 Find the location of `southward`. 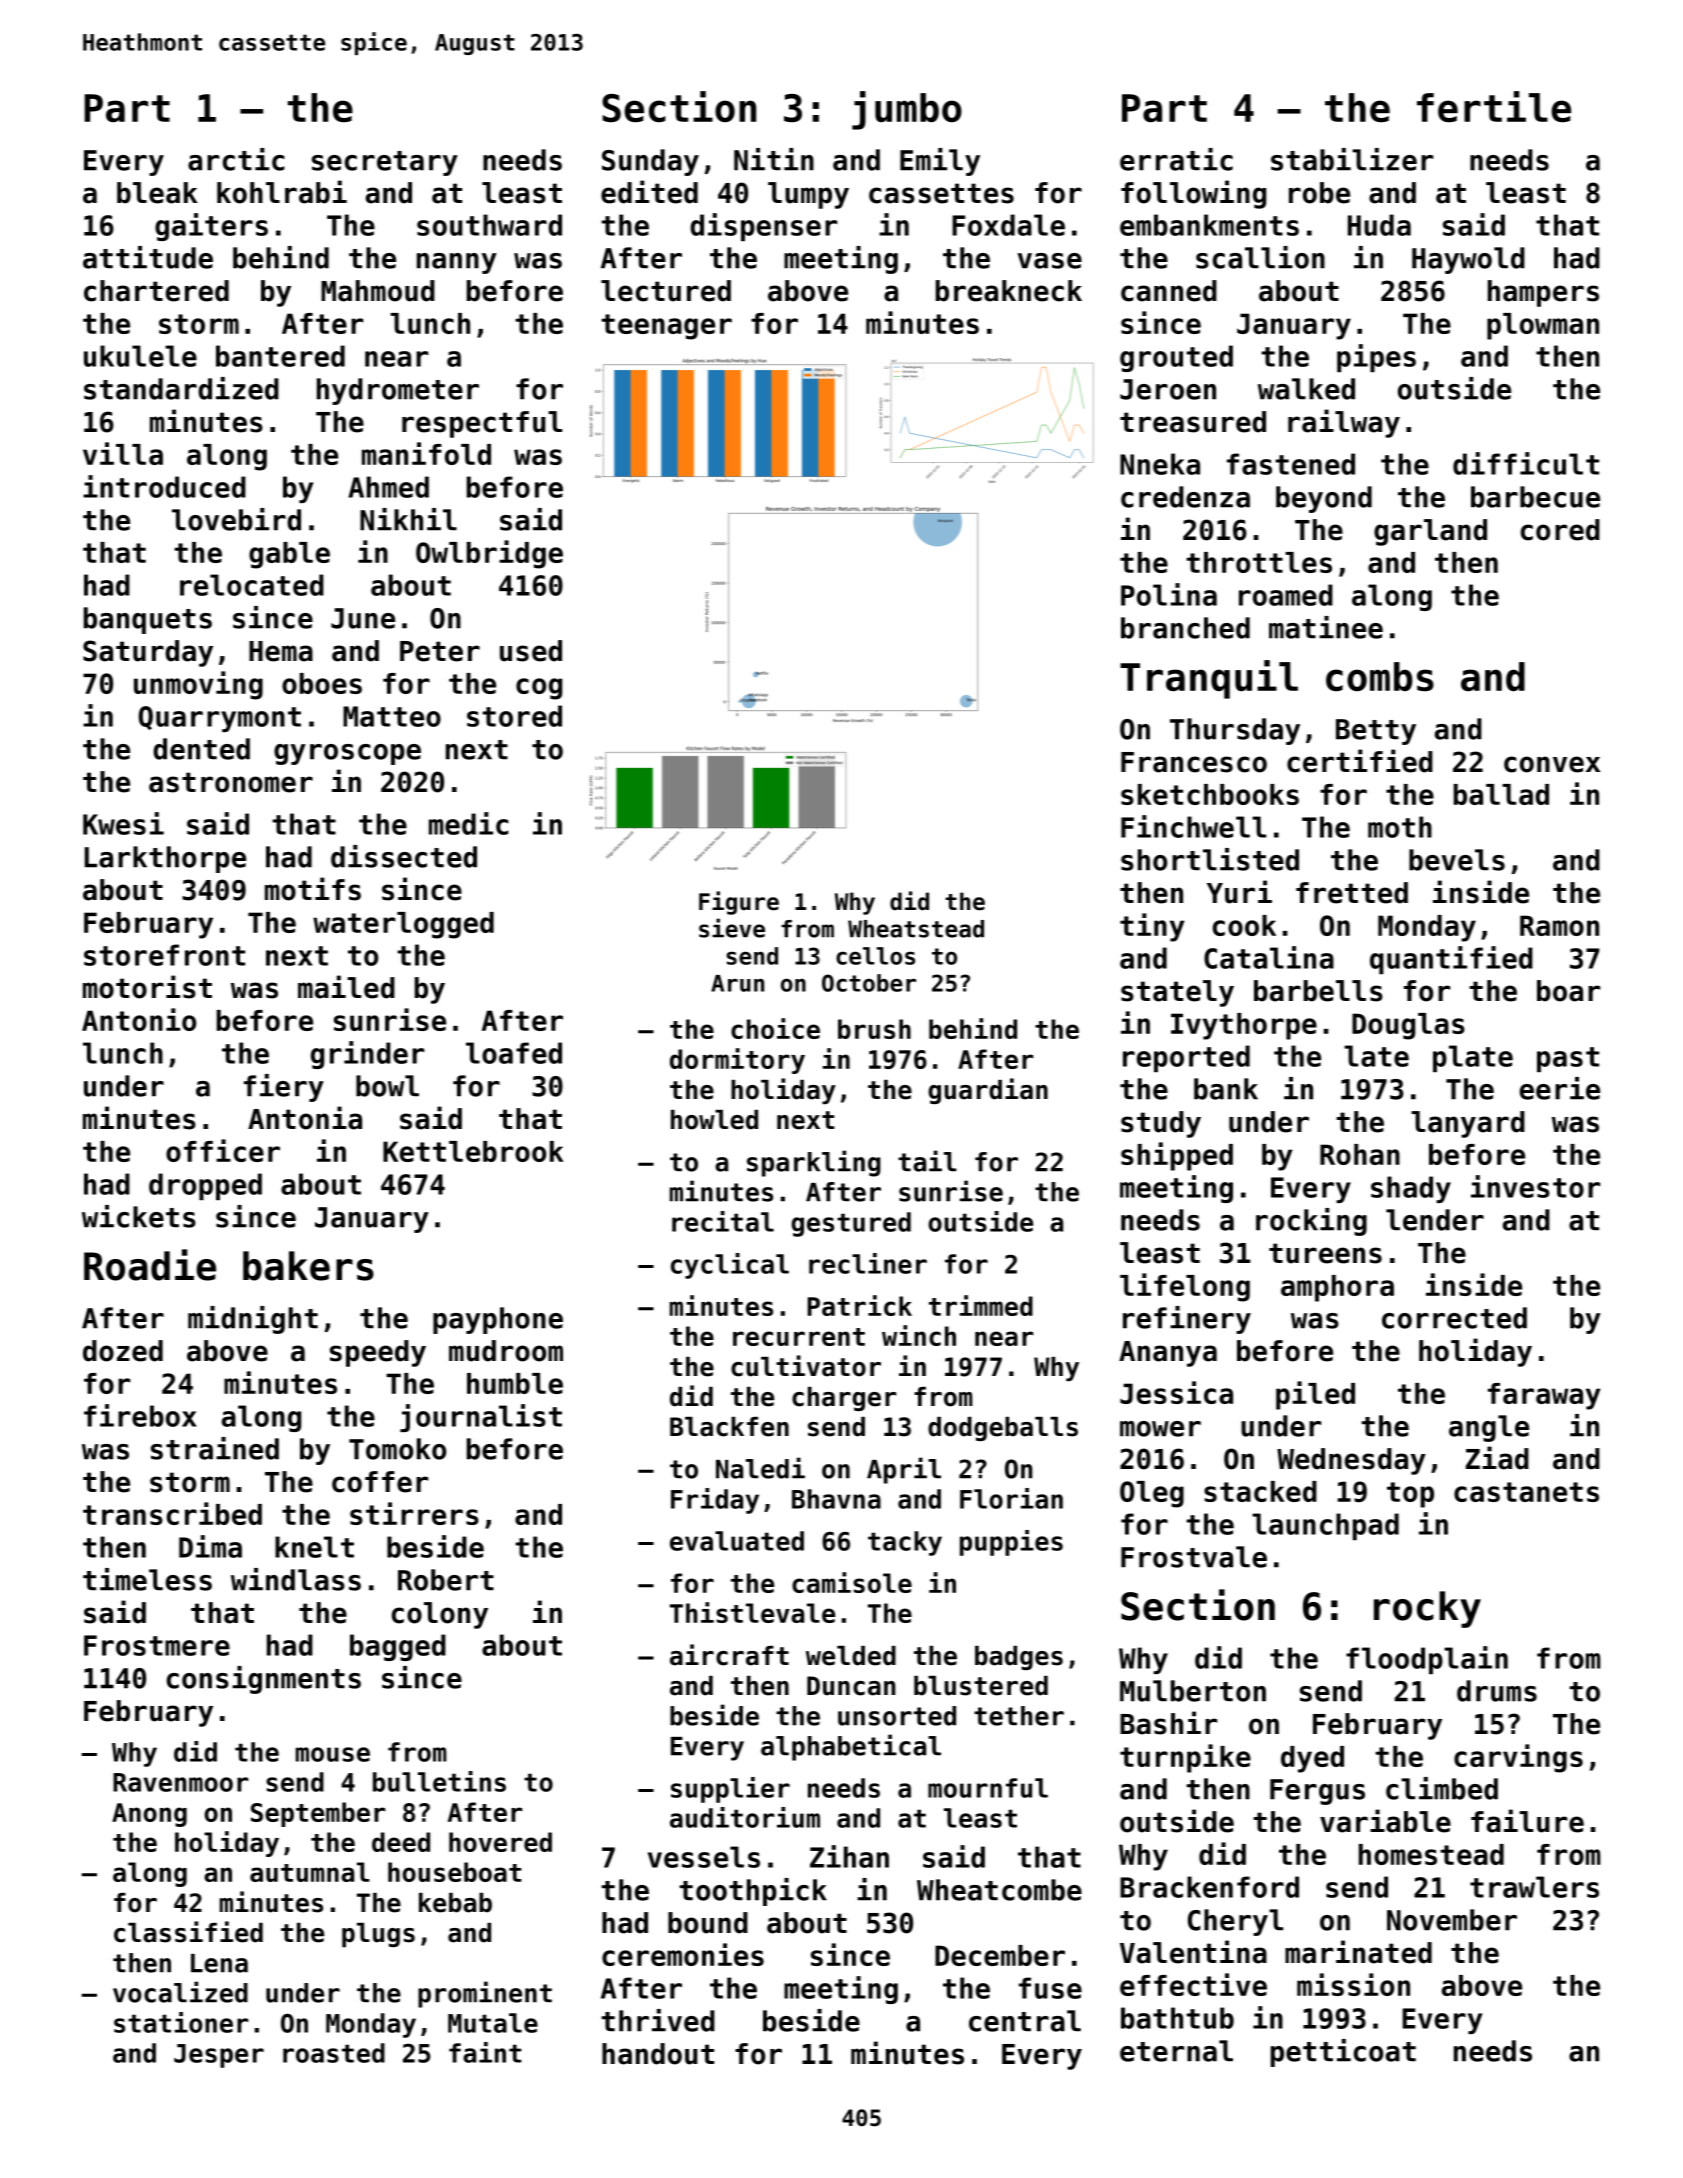

southward is located at coordinates (489, 225).
